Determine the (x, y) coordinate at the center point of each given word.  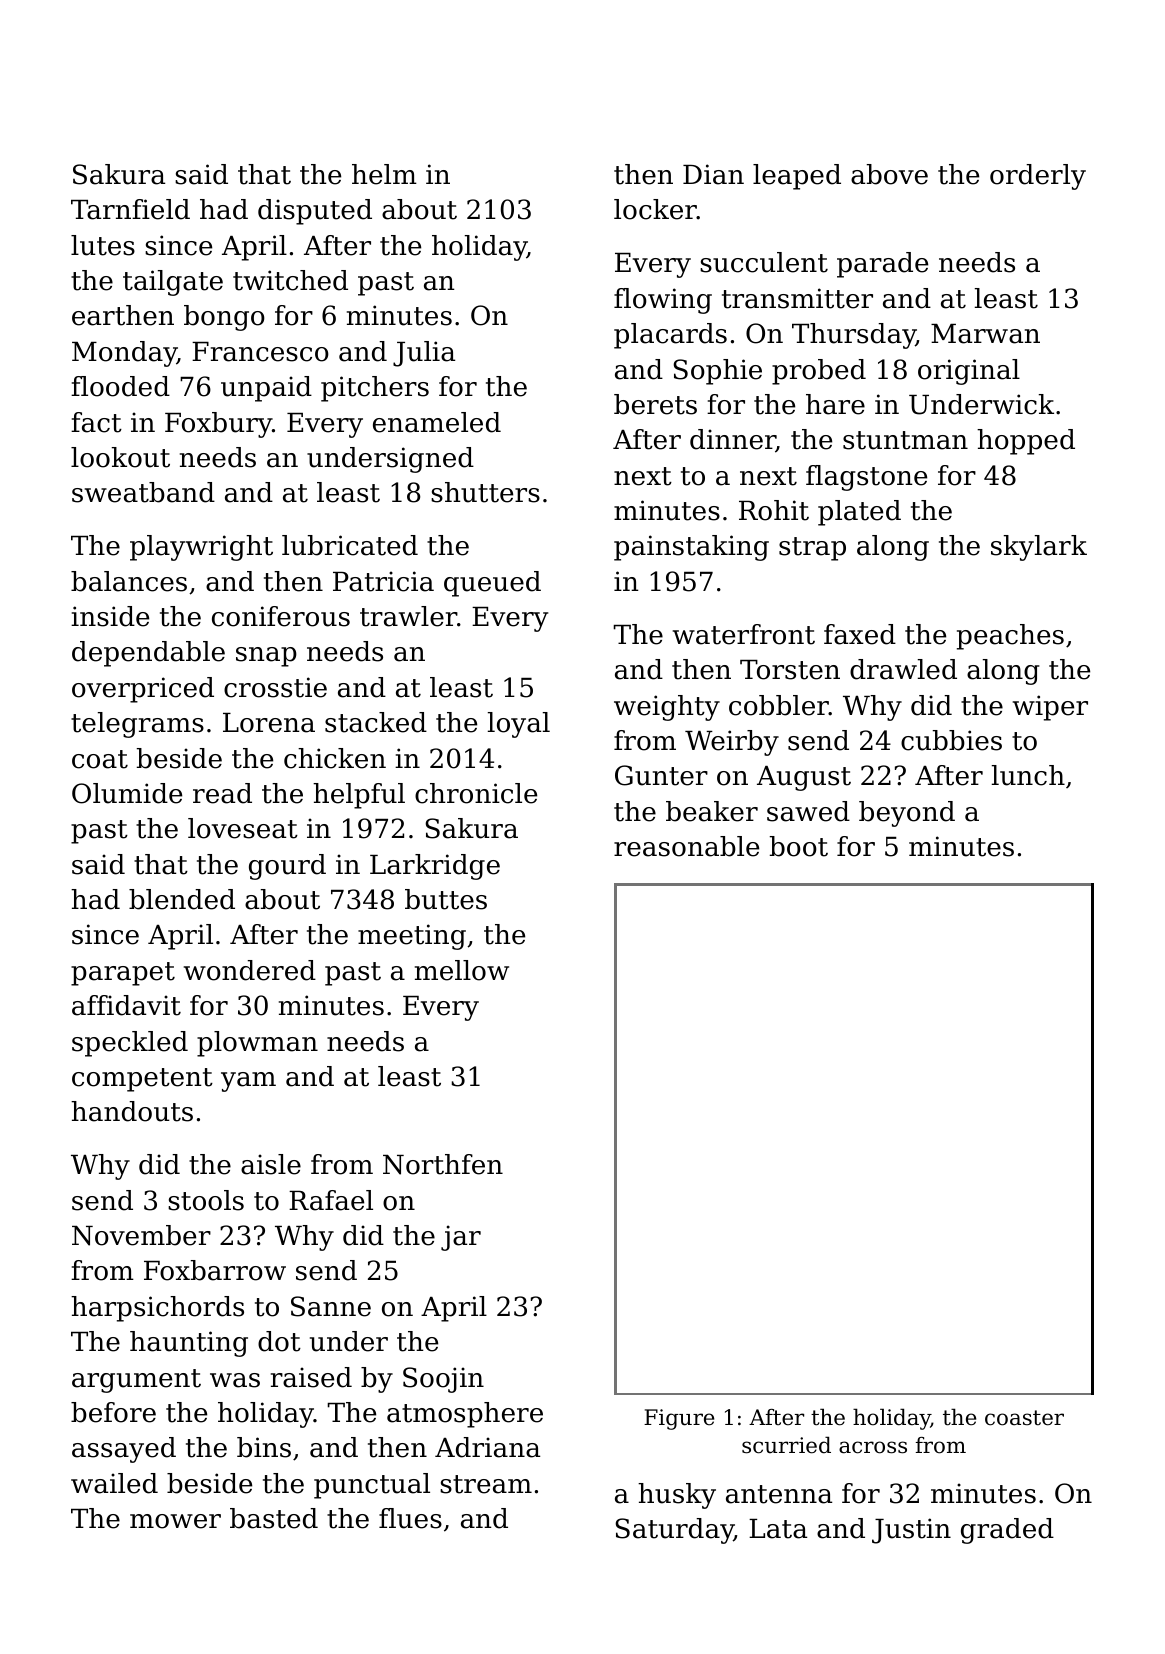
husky (677, 1496)
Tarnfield (130, 209)
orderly (1038, 177)
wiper (1050, 708)
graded (1007, 1531)
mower (175, 1521)
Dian (713, 174)
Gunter (661, 775)
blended (182, 899)
